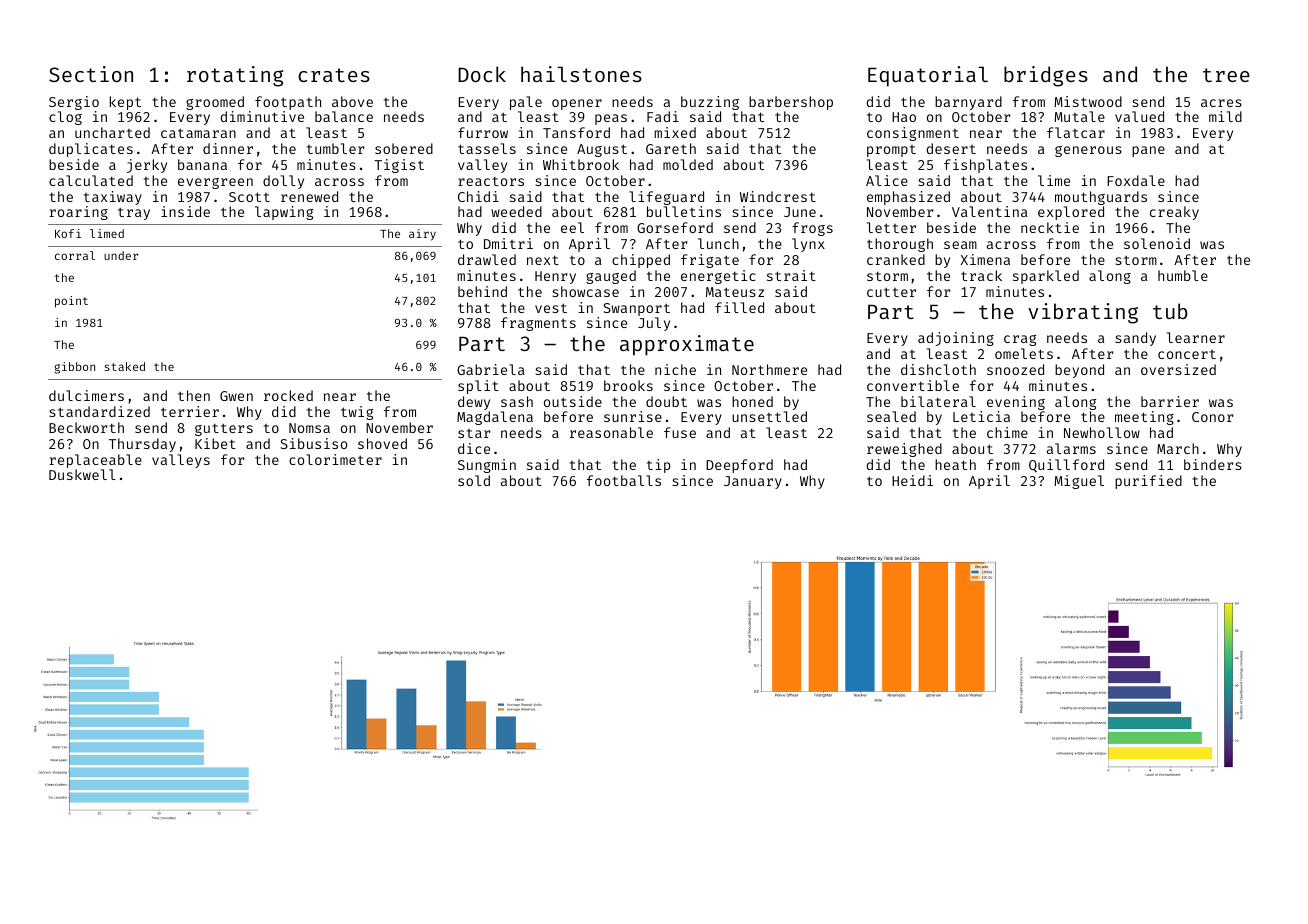 Image resolution: width=1308 pixels, height=924 pixels. Describe the element at coordinates (91, 150) in the document. I see `duplicates` at that location.
